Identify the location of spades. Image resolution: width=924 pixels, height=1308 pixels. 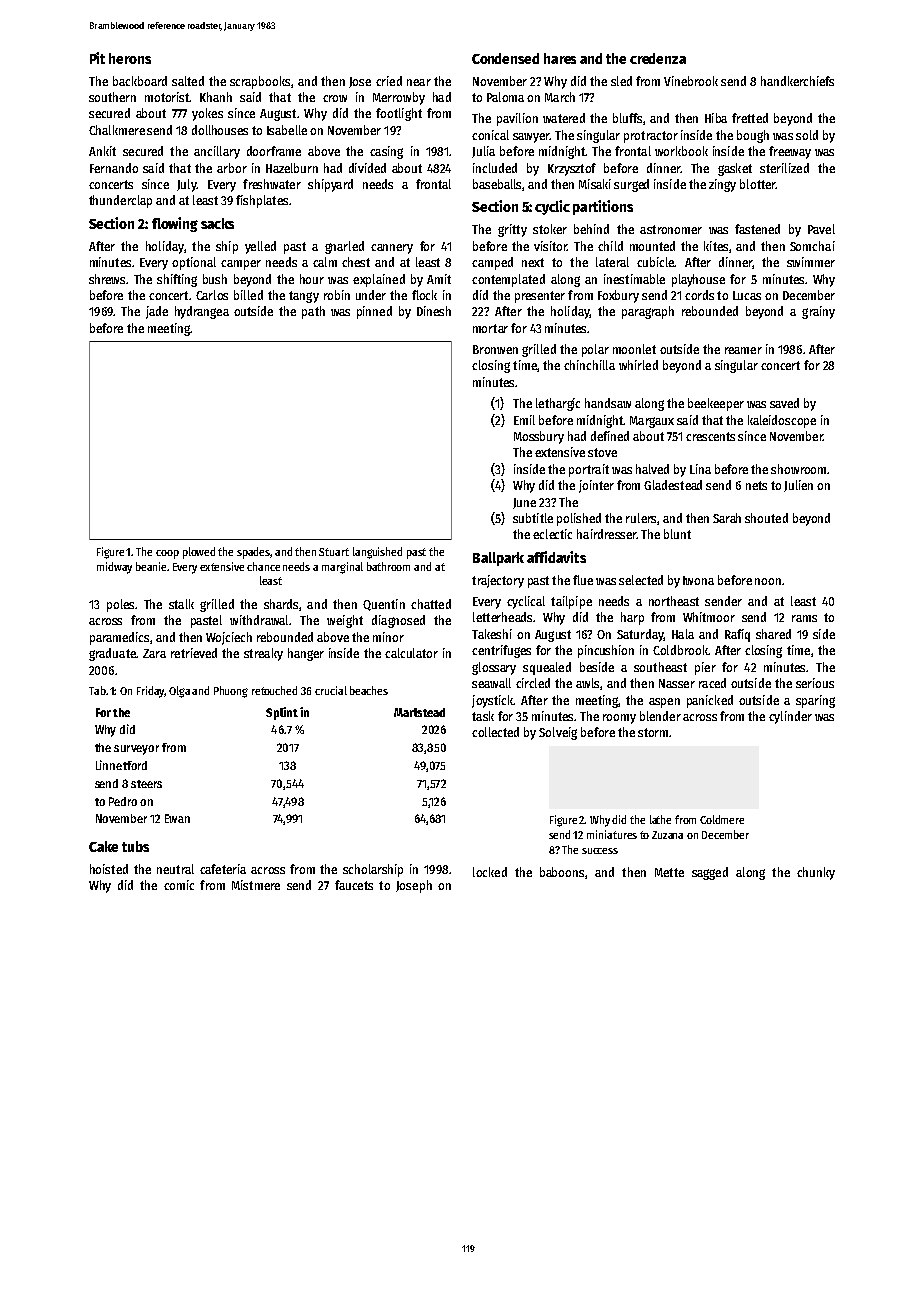
(254, 553).
